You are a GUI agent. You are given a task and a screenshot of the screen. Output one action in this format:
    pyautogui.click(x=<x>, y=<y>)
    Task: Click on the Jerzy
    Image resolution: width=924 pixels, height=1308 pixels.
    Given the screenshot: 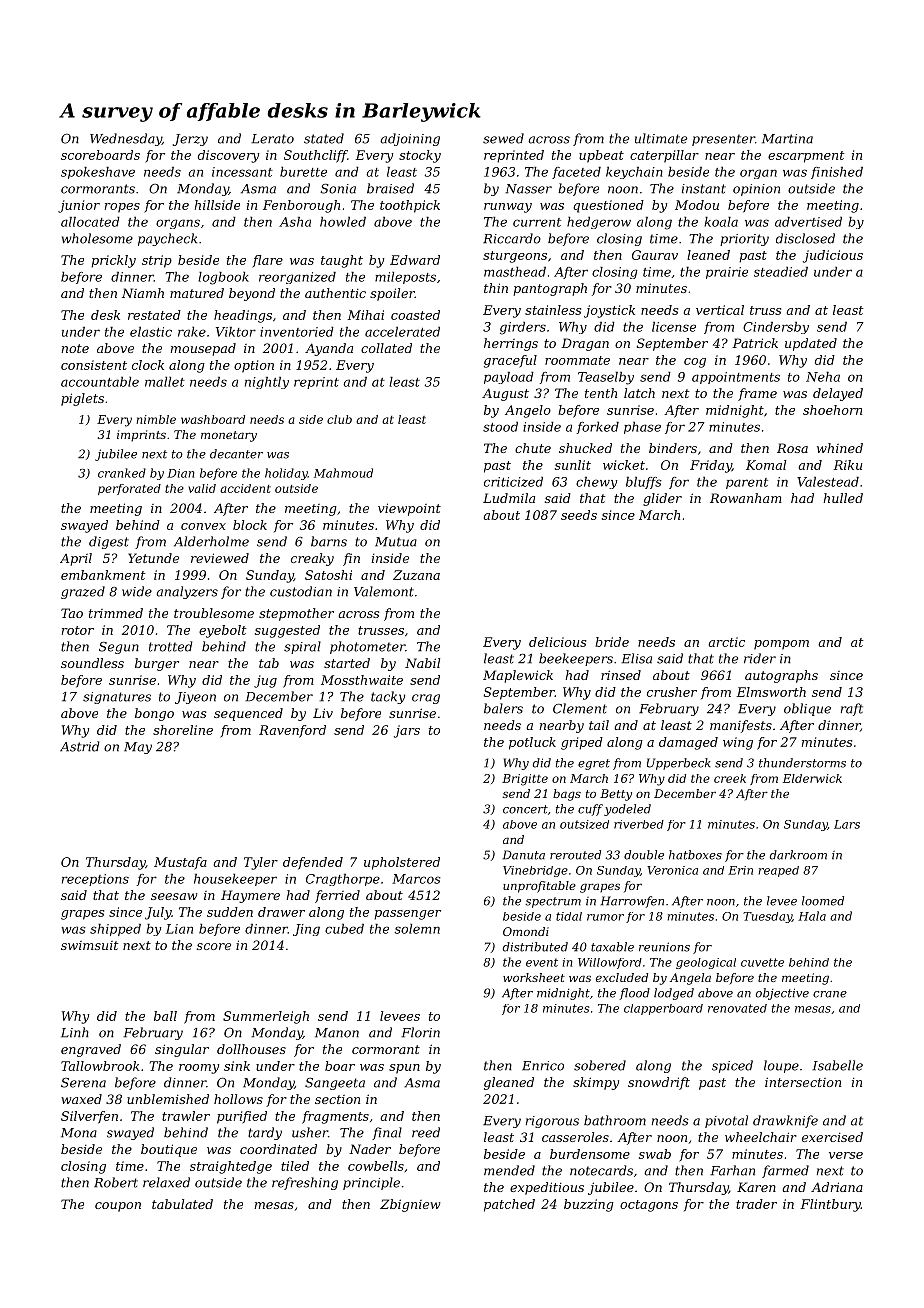 What is the action you would take?
    pyautogui.click(x=190, y=140)
